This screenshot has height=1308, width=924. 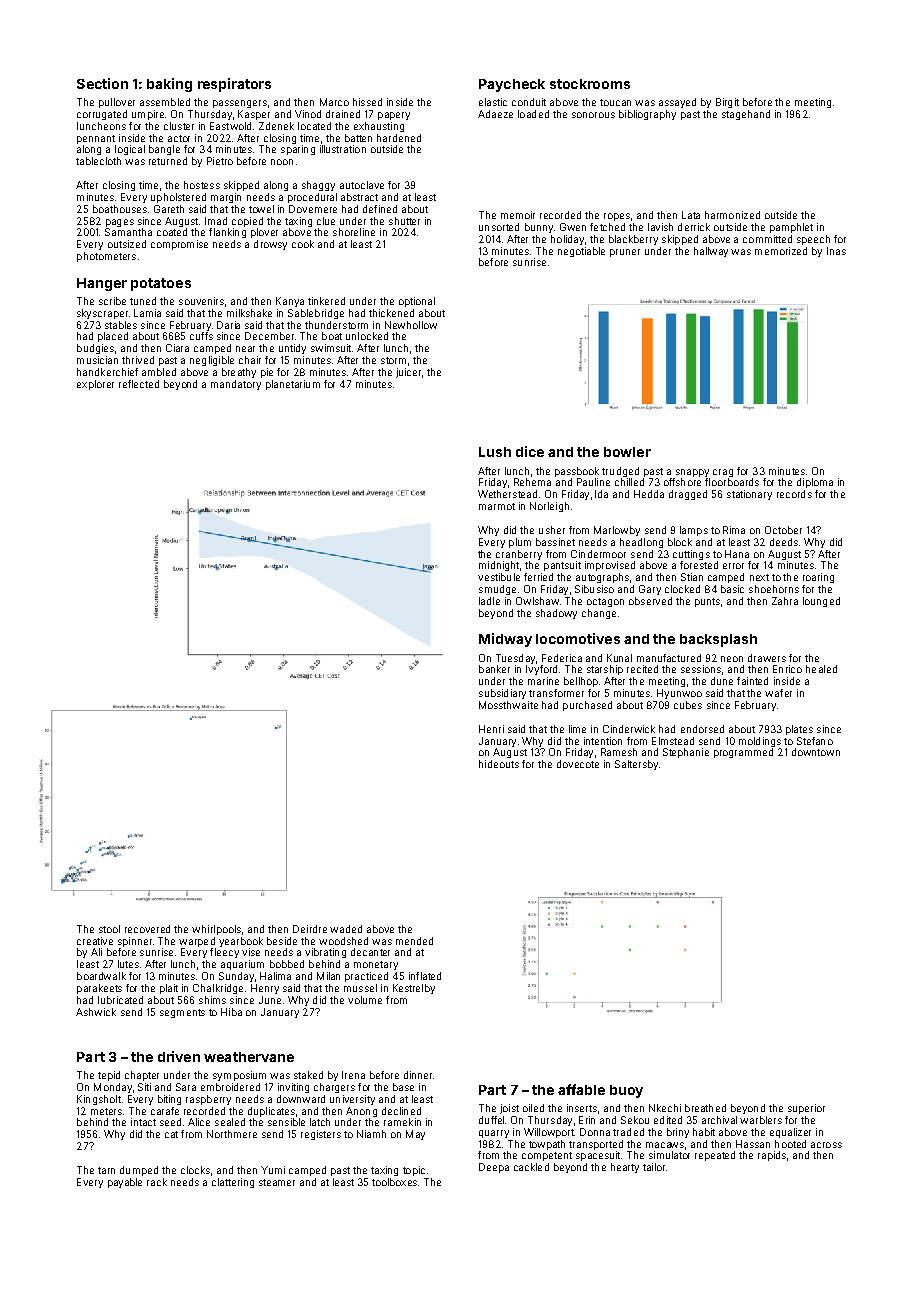 What do you see at coordinates (531, 1167) in the screenshot?
I see `cackled` at bounding box center [531, 1167].
